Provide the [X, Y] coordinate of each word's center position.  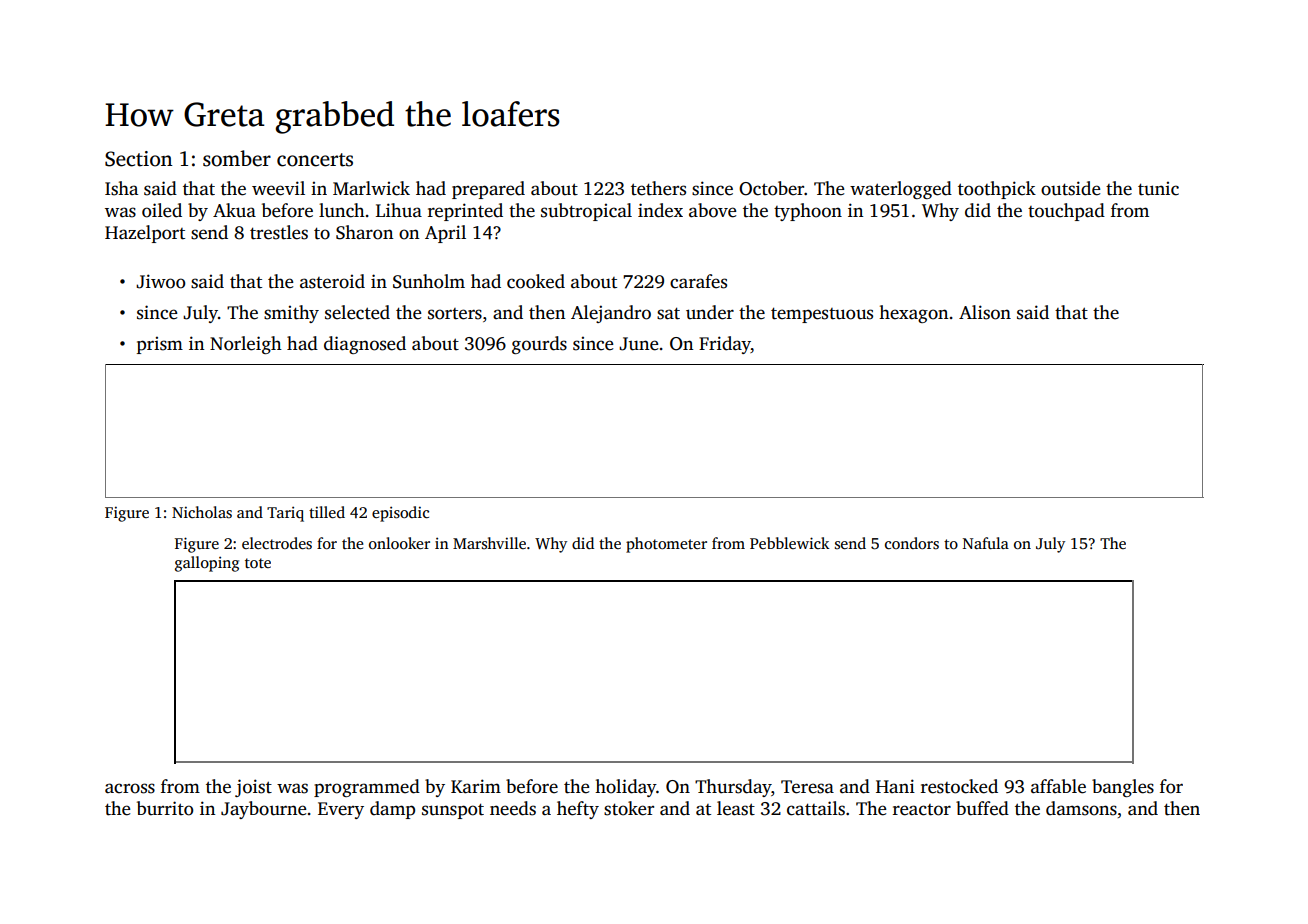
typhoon [808, 212]
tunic [1158, 188]
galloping [207, 564]
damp [392, 810]
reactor [922, 810]
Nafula [986, 543]
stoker [629, 808]
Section [139, 159]
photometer [666, 545]
